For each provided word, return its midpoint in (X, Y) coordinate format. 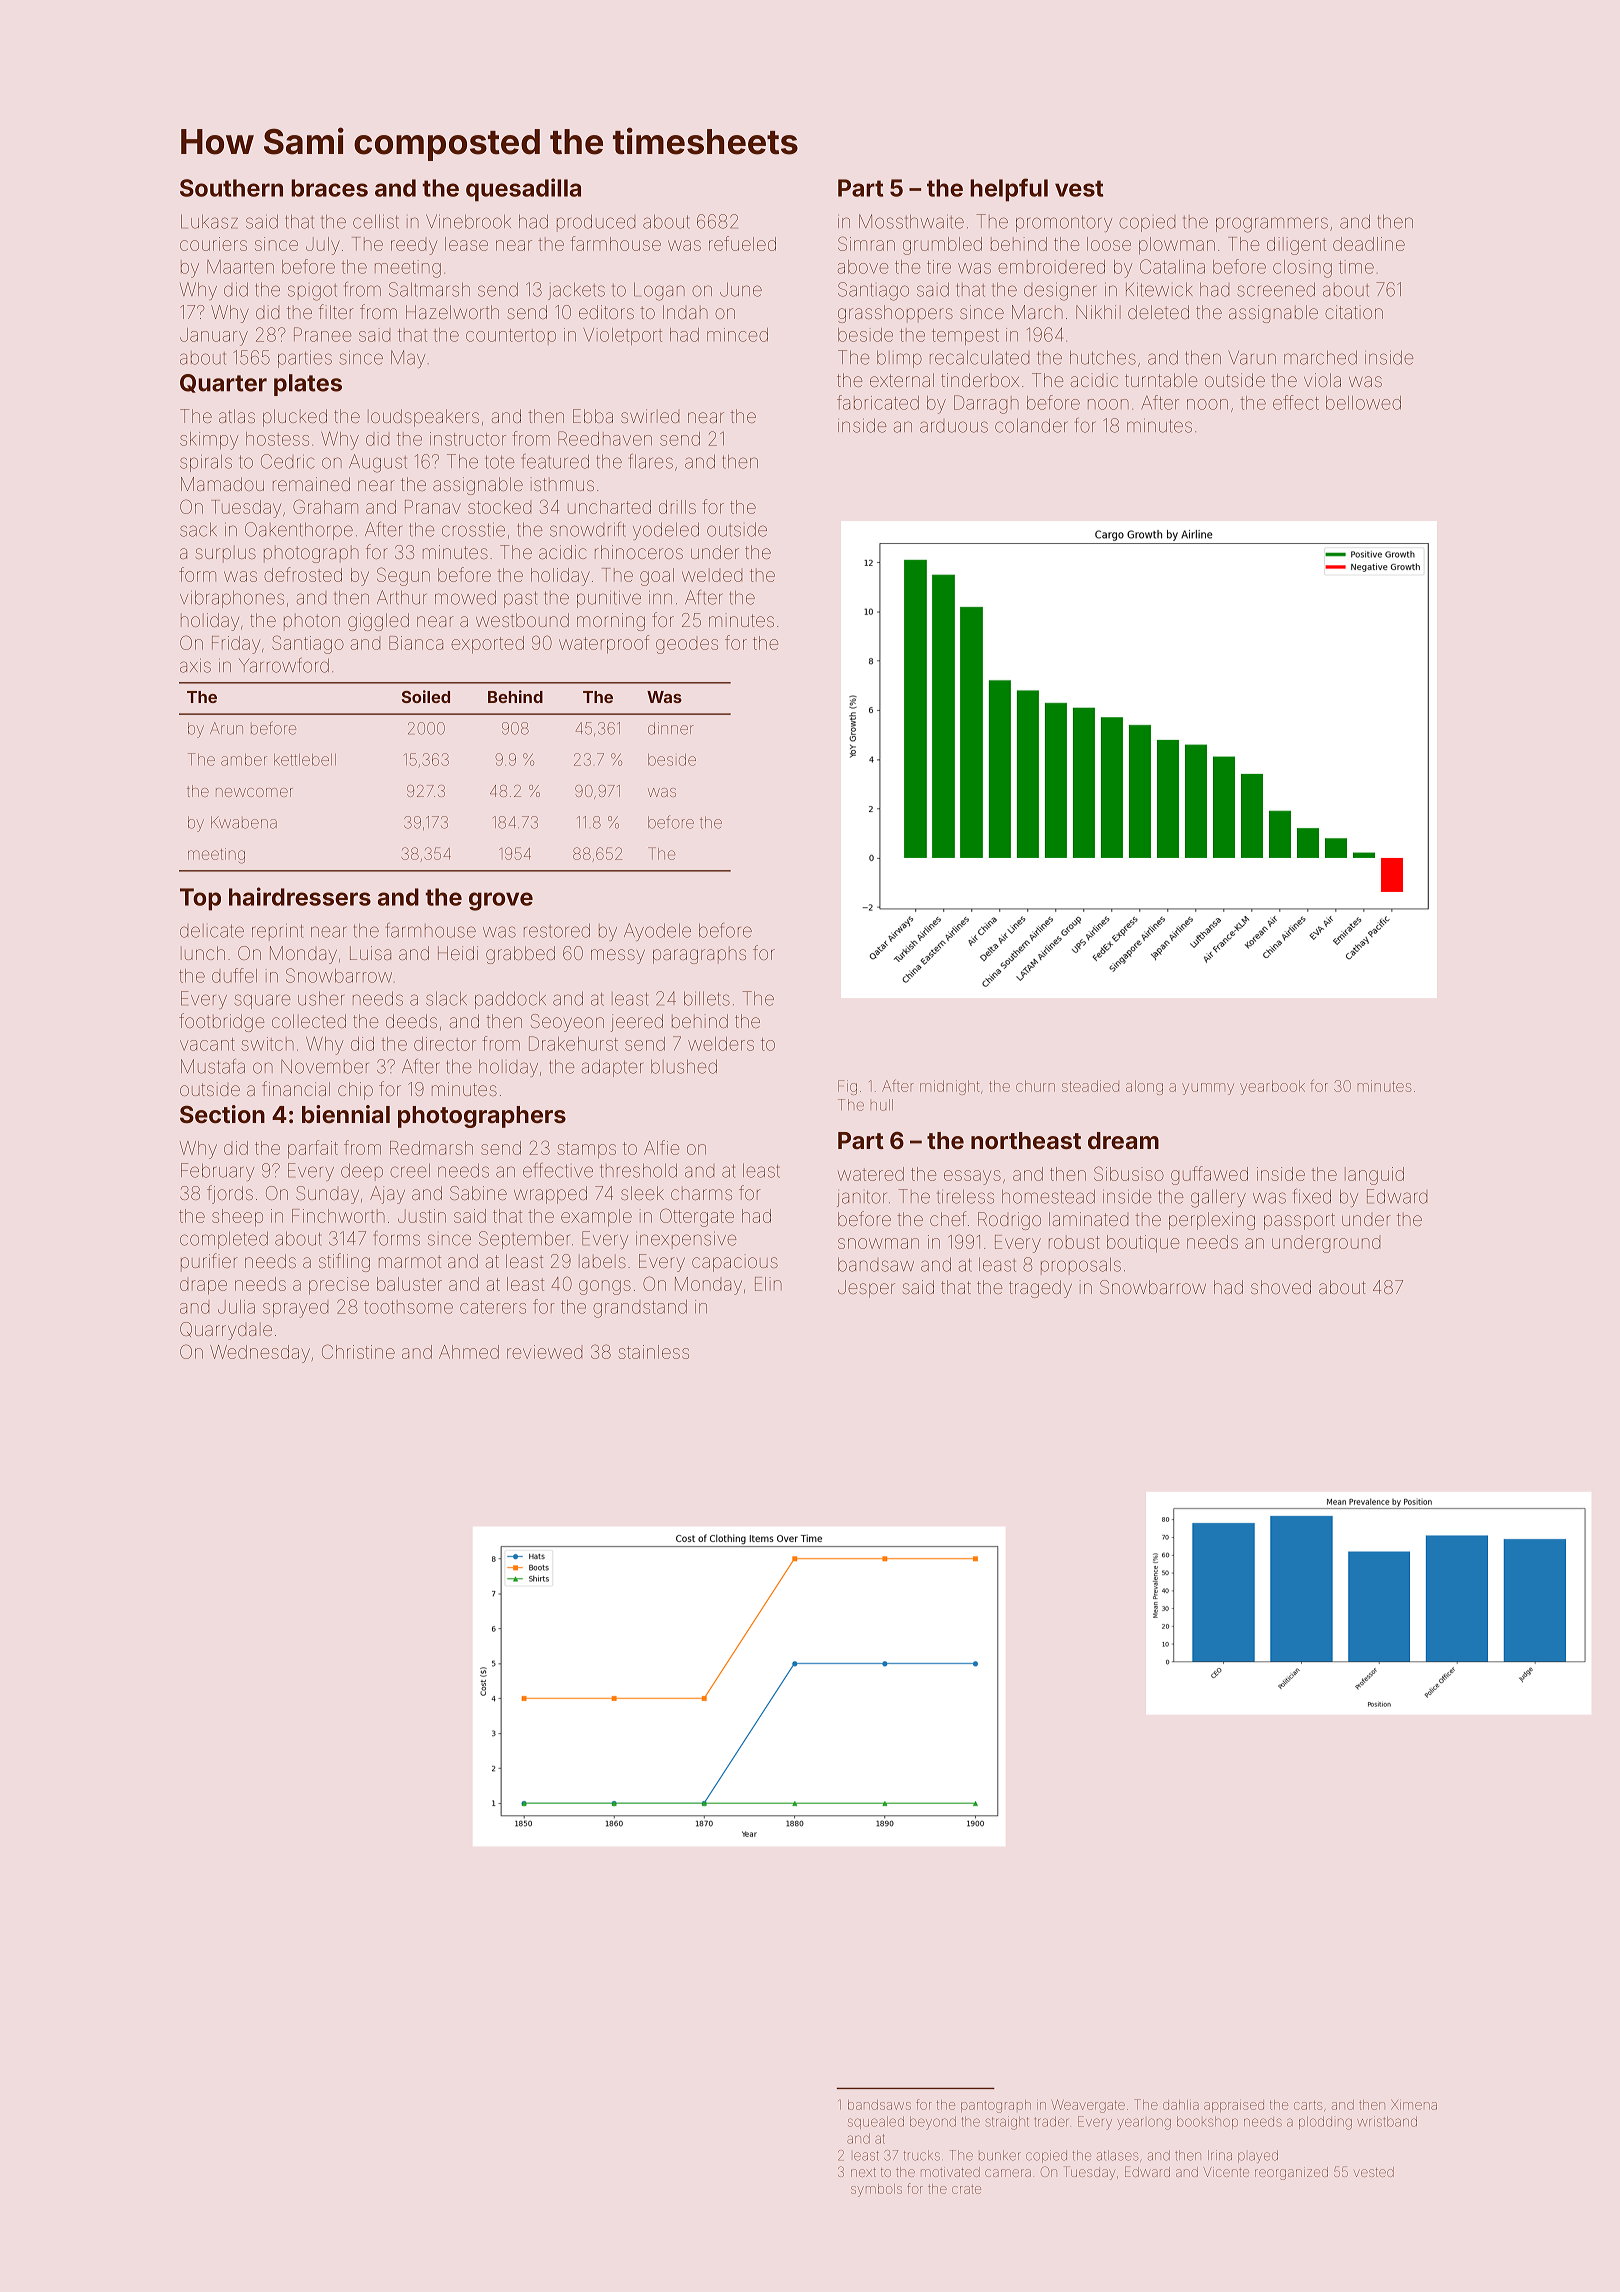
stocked (499, 507)
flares (651, 461)
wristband (1387, 2121)
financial (296, 1088)
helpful (1009, 190)
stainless (653, 1352)
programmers (1272, 225)
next (863, 2172)
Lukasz (209, 221)
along (1144, 1087)
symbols (876, 2190)
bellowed (1363, 403)
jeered (637, 1023)
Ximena (1414, 2105)
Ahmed (469, 1352)
